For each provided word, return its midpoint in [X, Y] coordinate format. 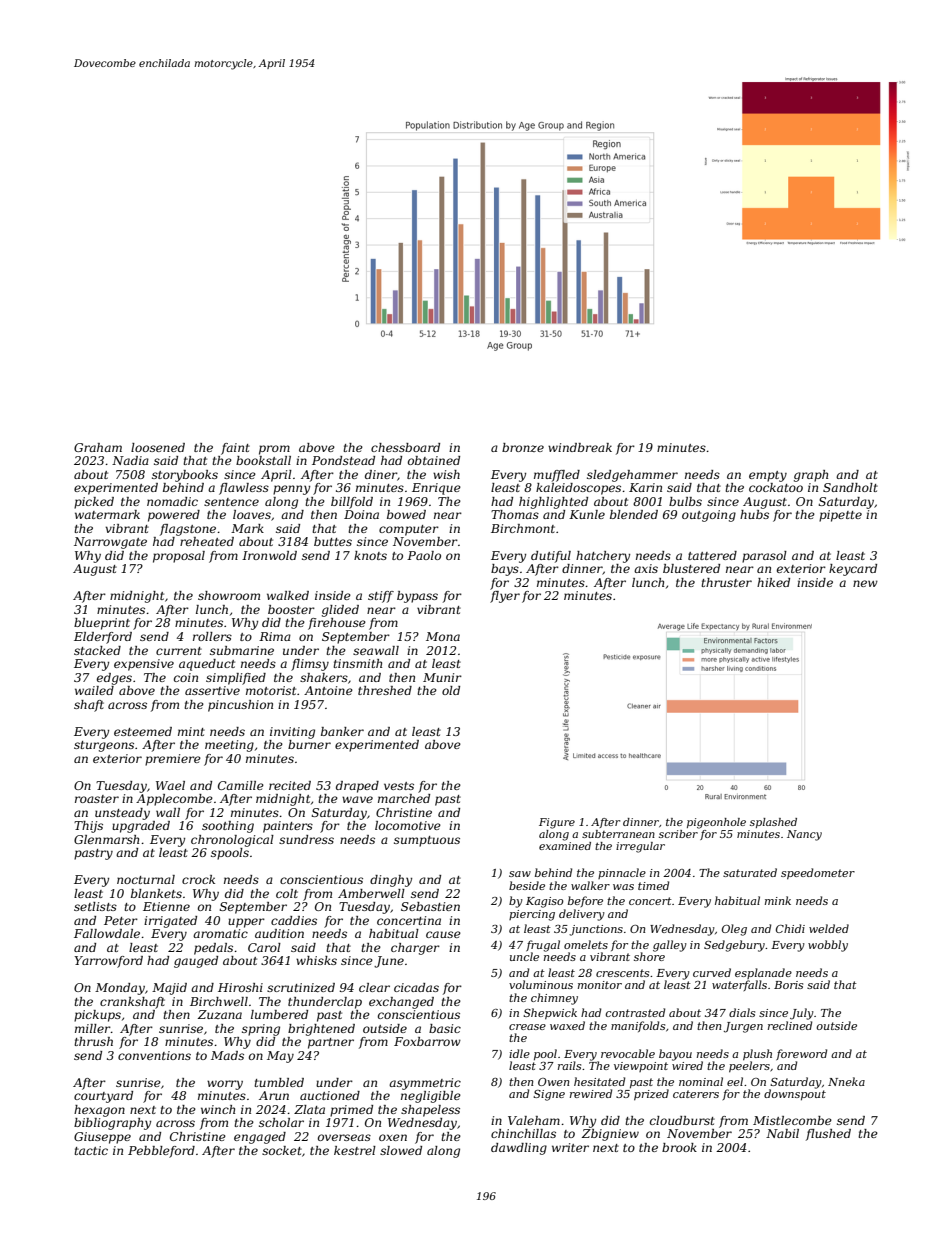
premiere [173, 760]
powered [174, 516]
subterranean [618, 834]
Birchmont [523, 528]
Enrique [436, 489]
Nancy [804, 835]
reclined [790, 1025]
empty [768, 476]
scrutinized [301, 987]
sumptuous [427, 841]
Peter [121, 920]
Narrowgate [110, 543]
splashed [773, 823]
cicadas [416, 987]
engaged [260, 1138]
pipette [840, 516]
